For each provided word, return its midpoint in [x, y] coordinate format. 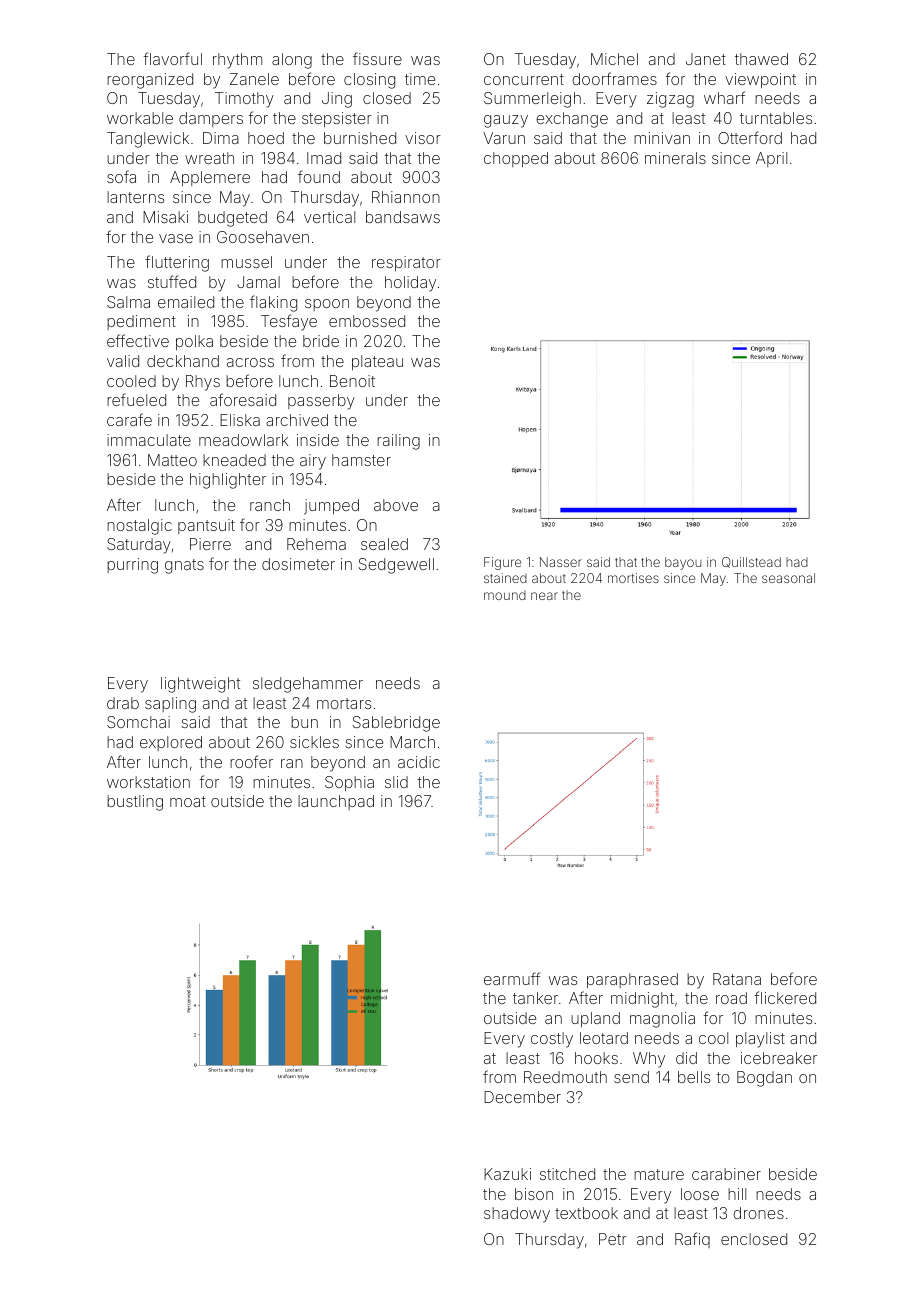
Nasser [561, 562]
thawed [761, 59]
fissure [377, 58]
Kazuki [507, 1174]
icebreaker [779, 1058]
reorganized [150, 81]
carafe [129, 419]
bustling [135, 803]
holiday [410, 284]
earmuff [512, 978]
